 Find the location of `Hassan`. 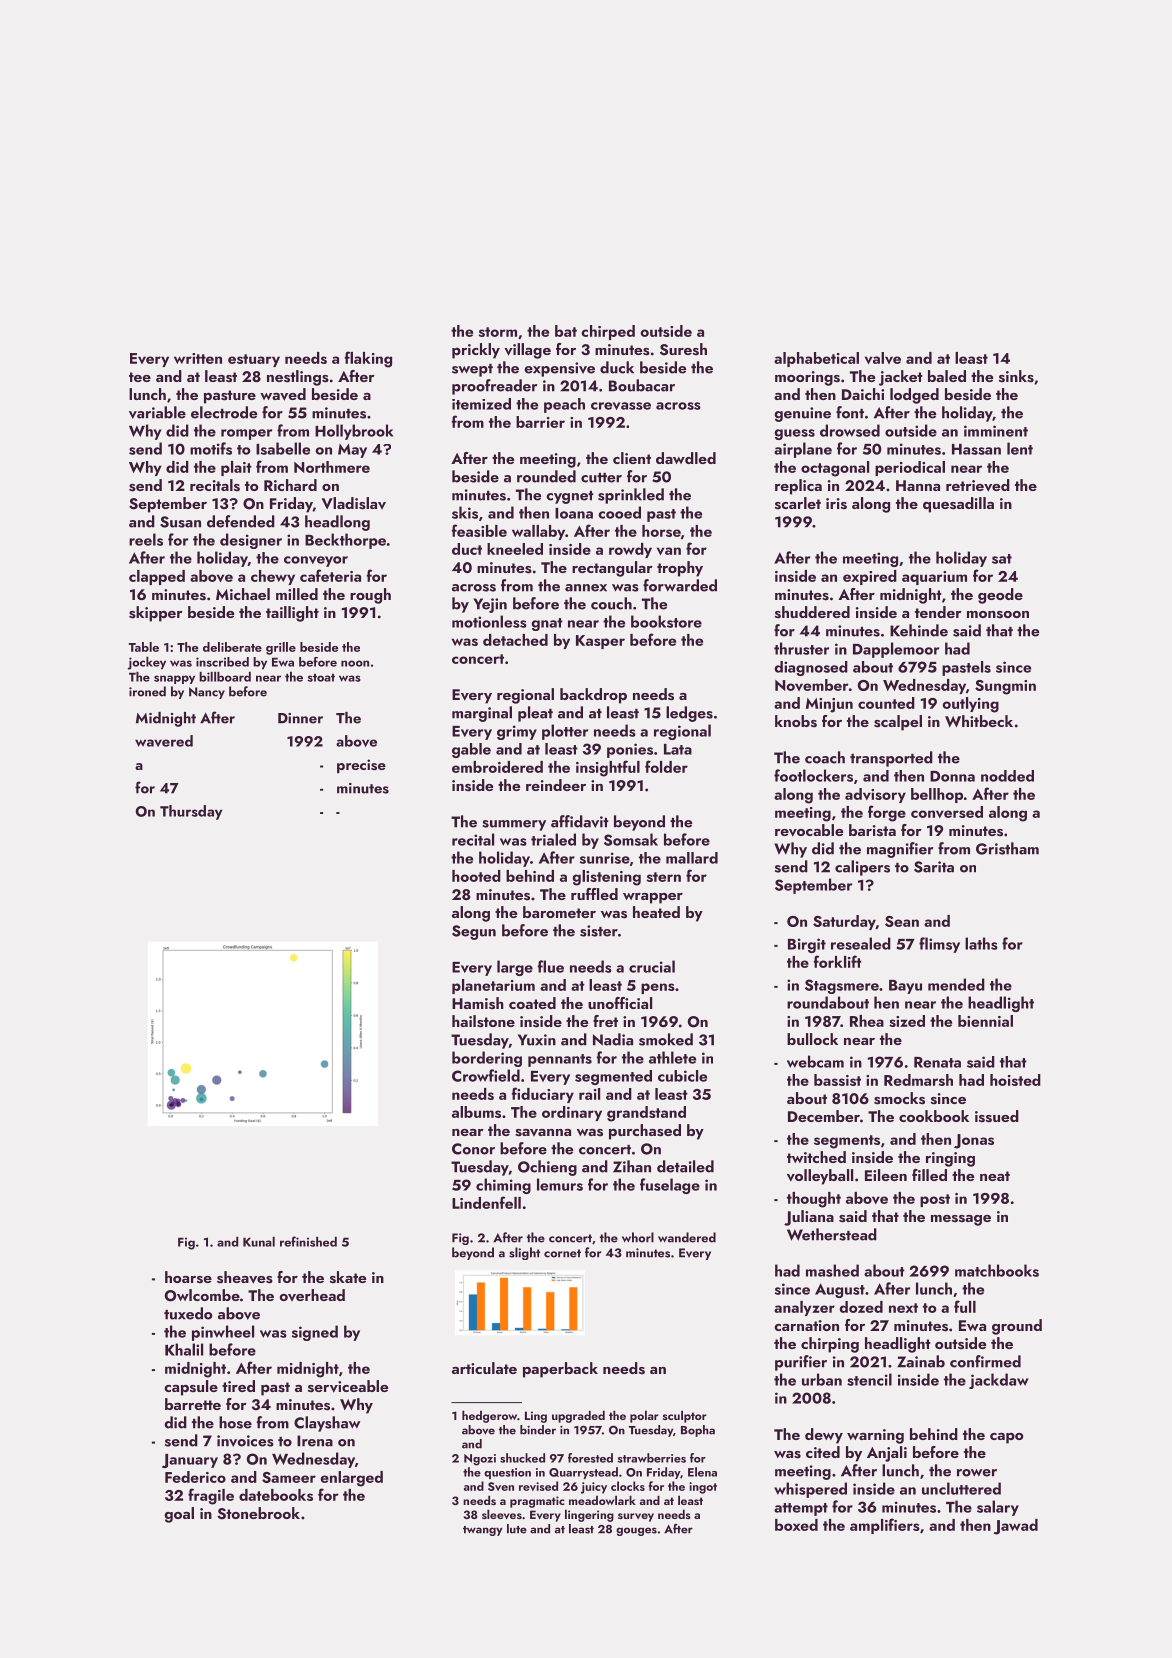

Hassan is located at coordinates (976, 449).
